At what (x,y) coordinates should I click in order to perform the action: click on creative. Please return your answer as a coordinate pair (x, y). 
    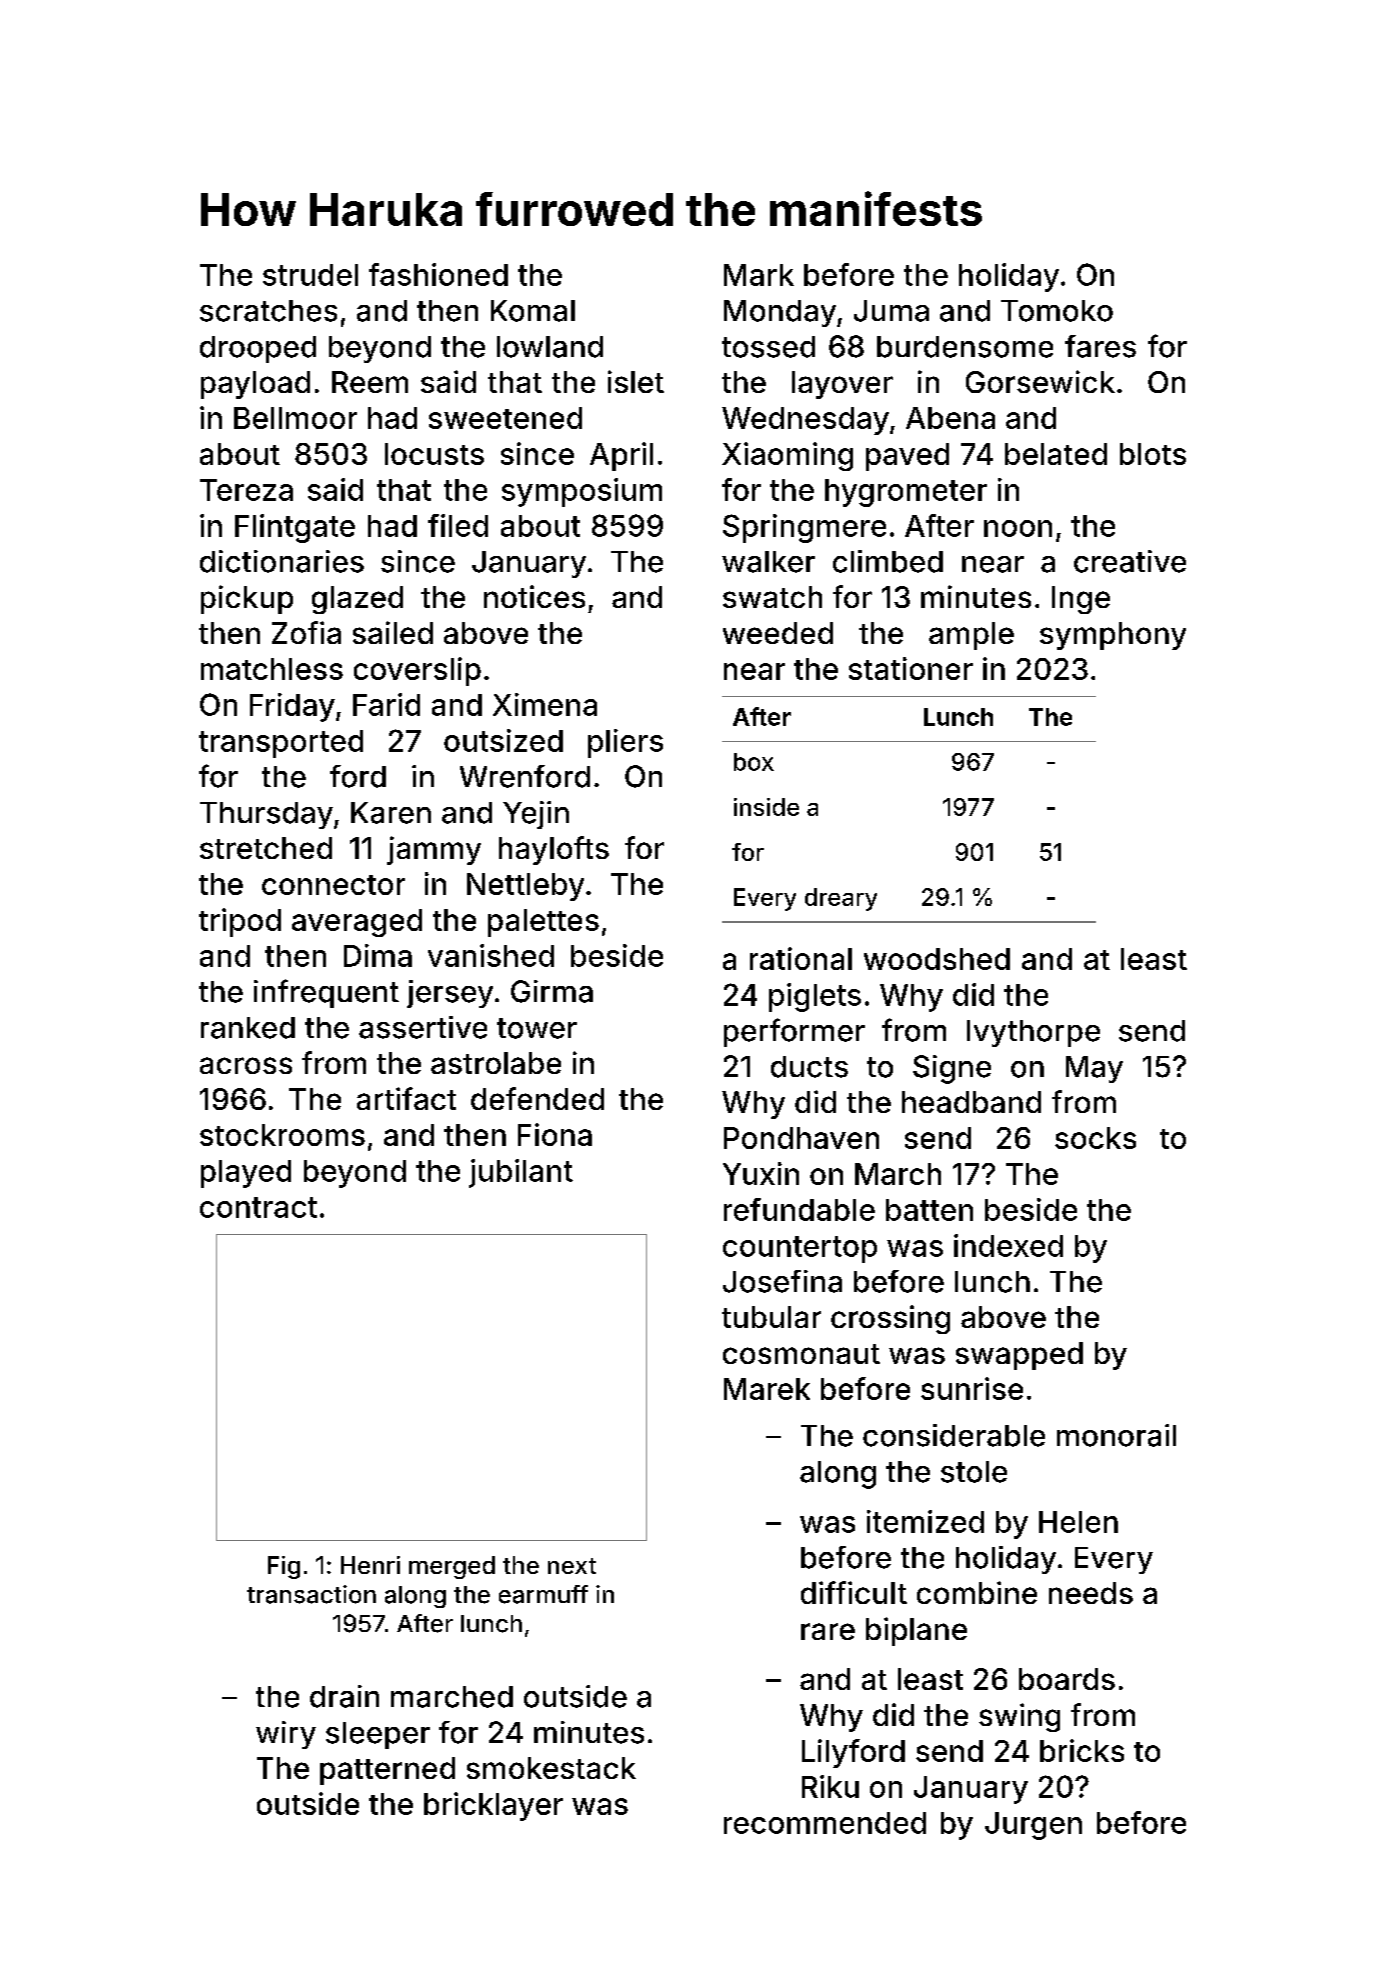
    Looking at the image, I should click on (1130, 561).
